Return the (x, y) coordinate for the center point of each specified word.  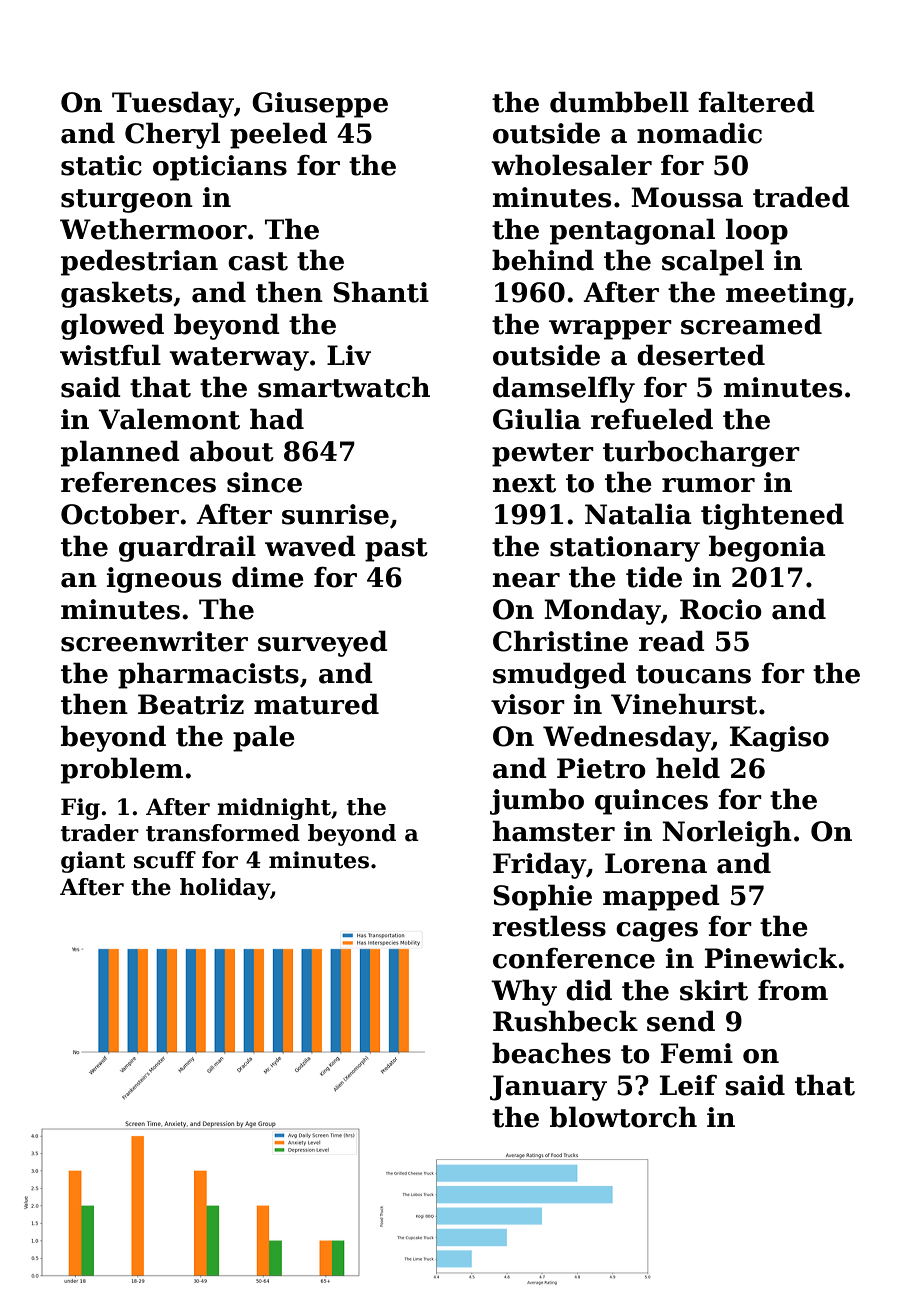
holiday (225, 889)
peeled (278, 135)
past (396, 550)
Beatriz (191, 704)
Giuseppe (320, 105)
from (793, 990)
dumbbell (619, 102)
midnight (274, 809)
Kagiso (779, 739)
